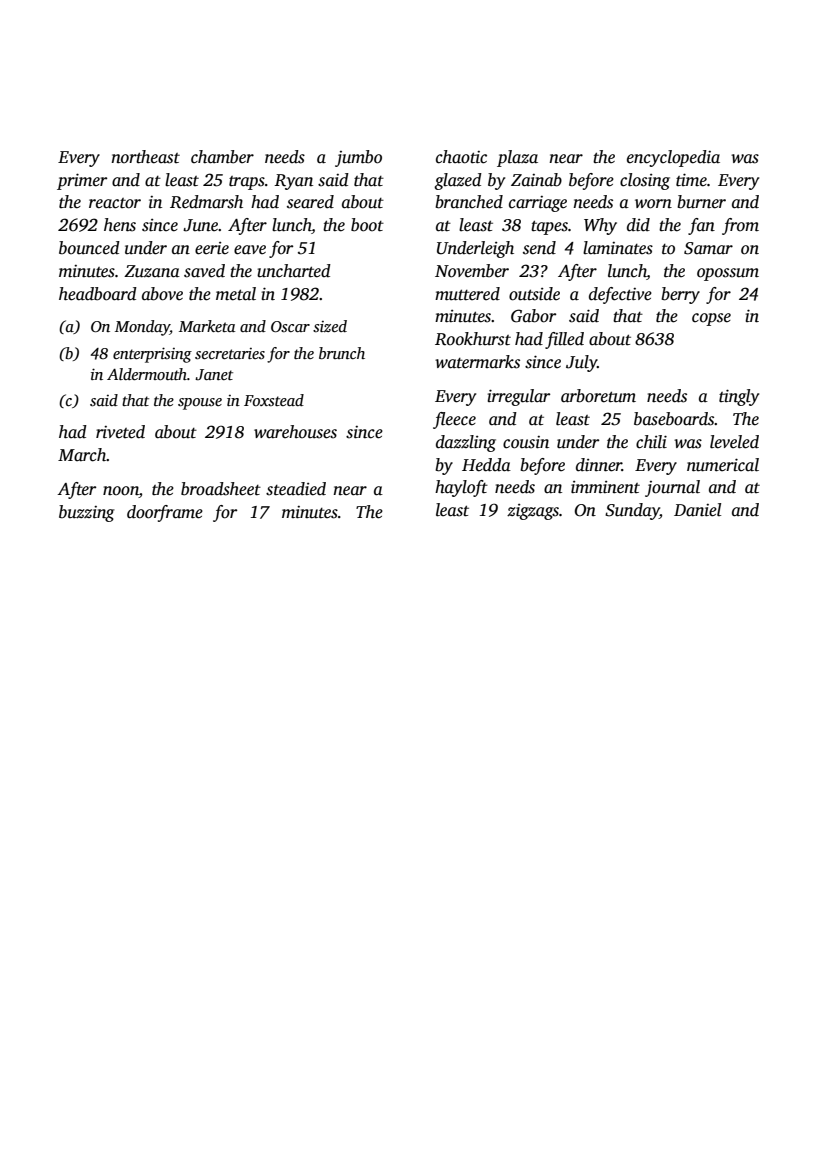  I want to click on chili, so click(651, 442).
